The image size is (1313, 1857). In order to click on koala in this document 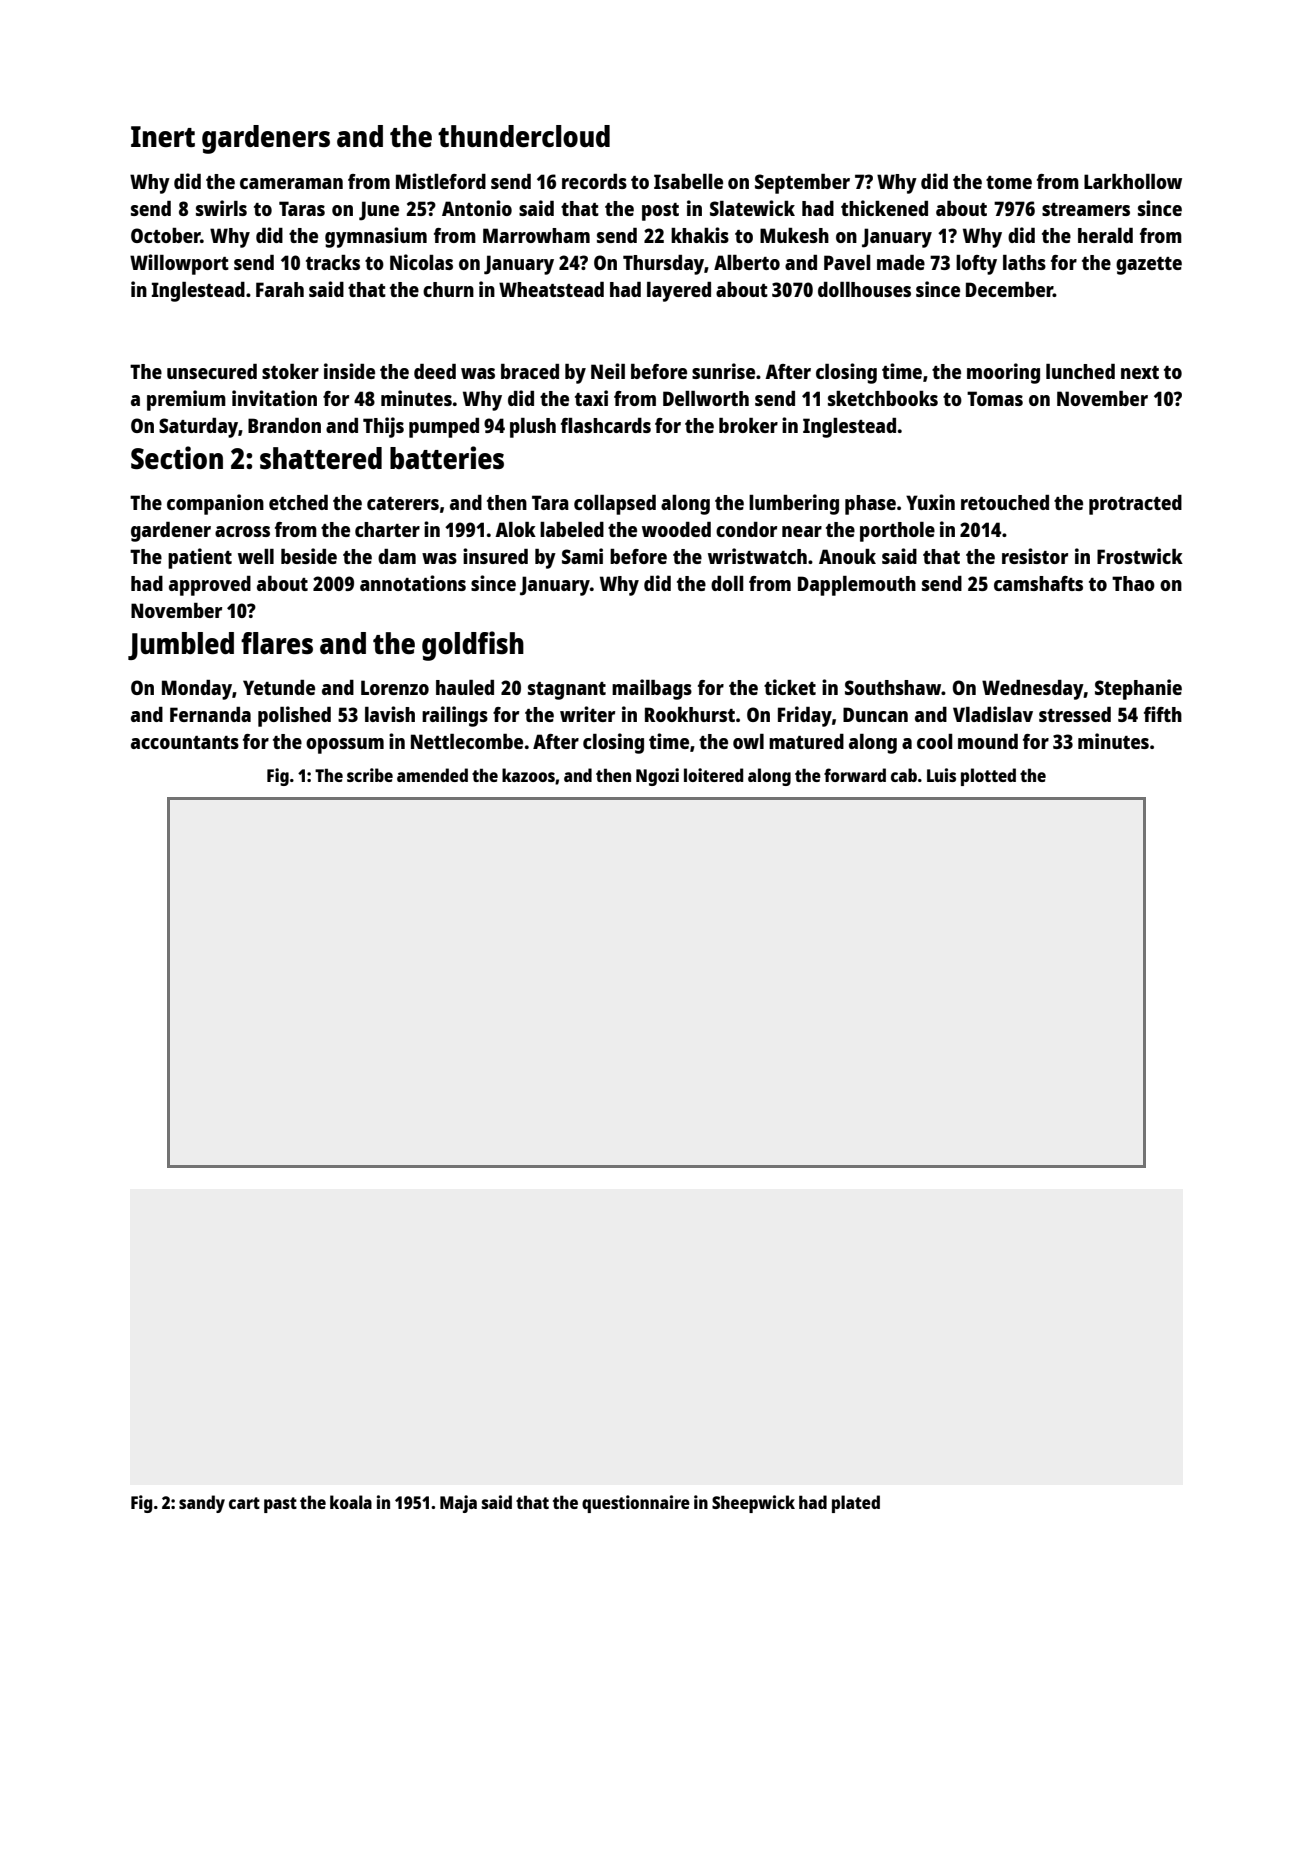, I will do `click(351, 1502)`.
